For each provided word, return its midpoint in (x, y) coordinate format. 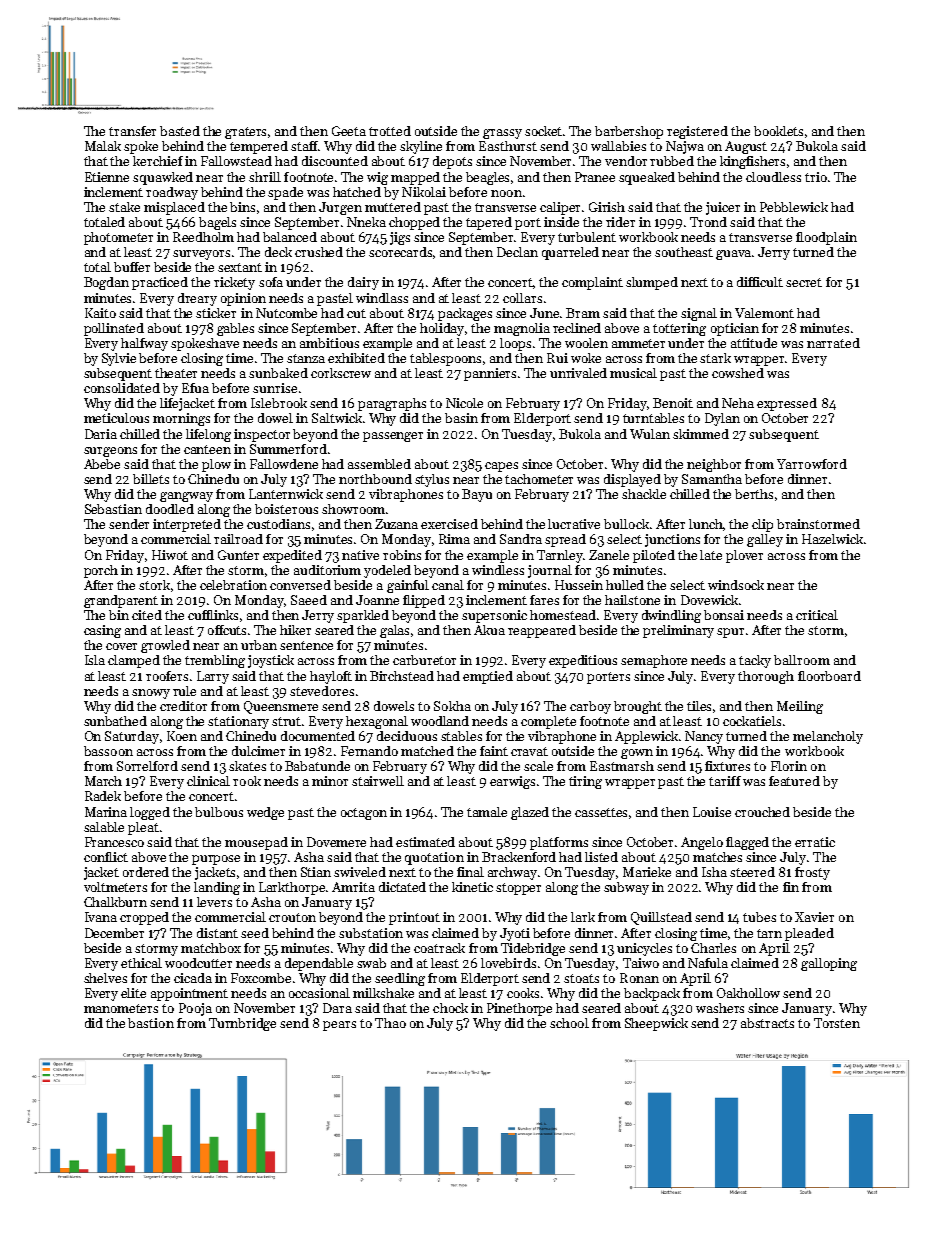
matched (427, 751)
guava (734, 255)
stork (154, 585)
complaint (592, 283)
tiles (699, 706)
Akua (489, 630)
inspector (262, 435)
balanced (290, 237)
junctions (672, 540)
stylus (432, 480)
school (569, 1023)
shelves (105, 978)
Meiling (800, 707)
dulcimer (258, 751)
